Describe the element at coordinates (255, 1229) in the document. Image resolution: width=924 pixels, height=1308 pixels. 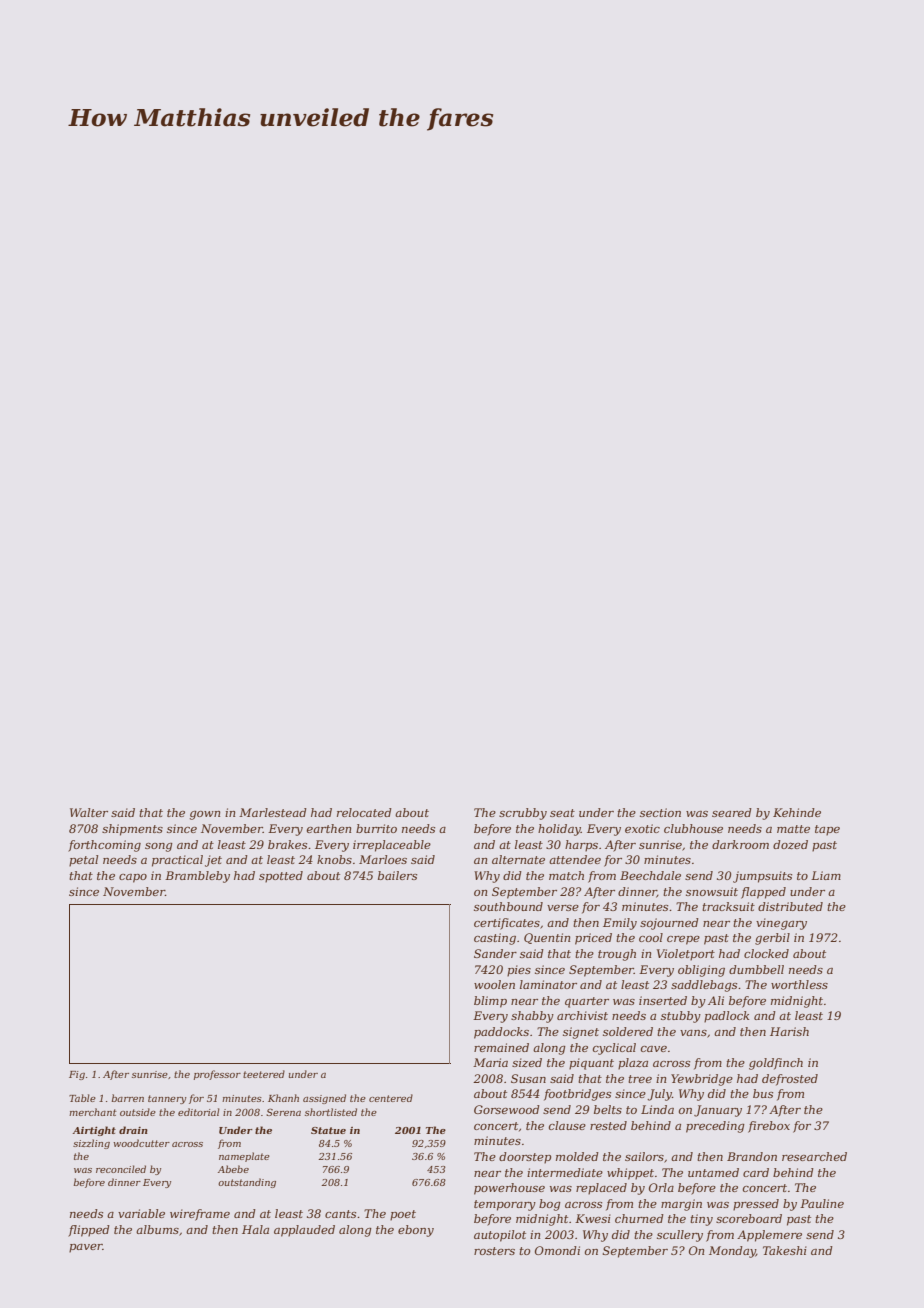
I see `Hala` at that location.
